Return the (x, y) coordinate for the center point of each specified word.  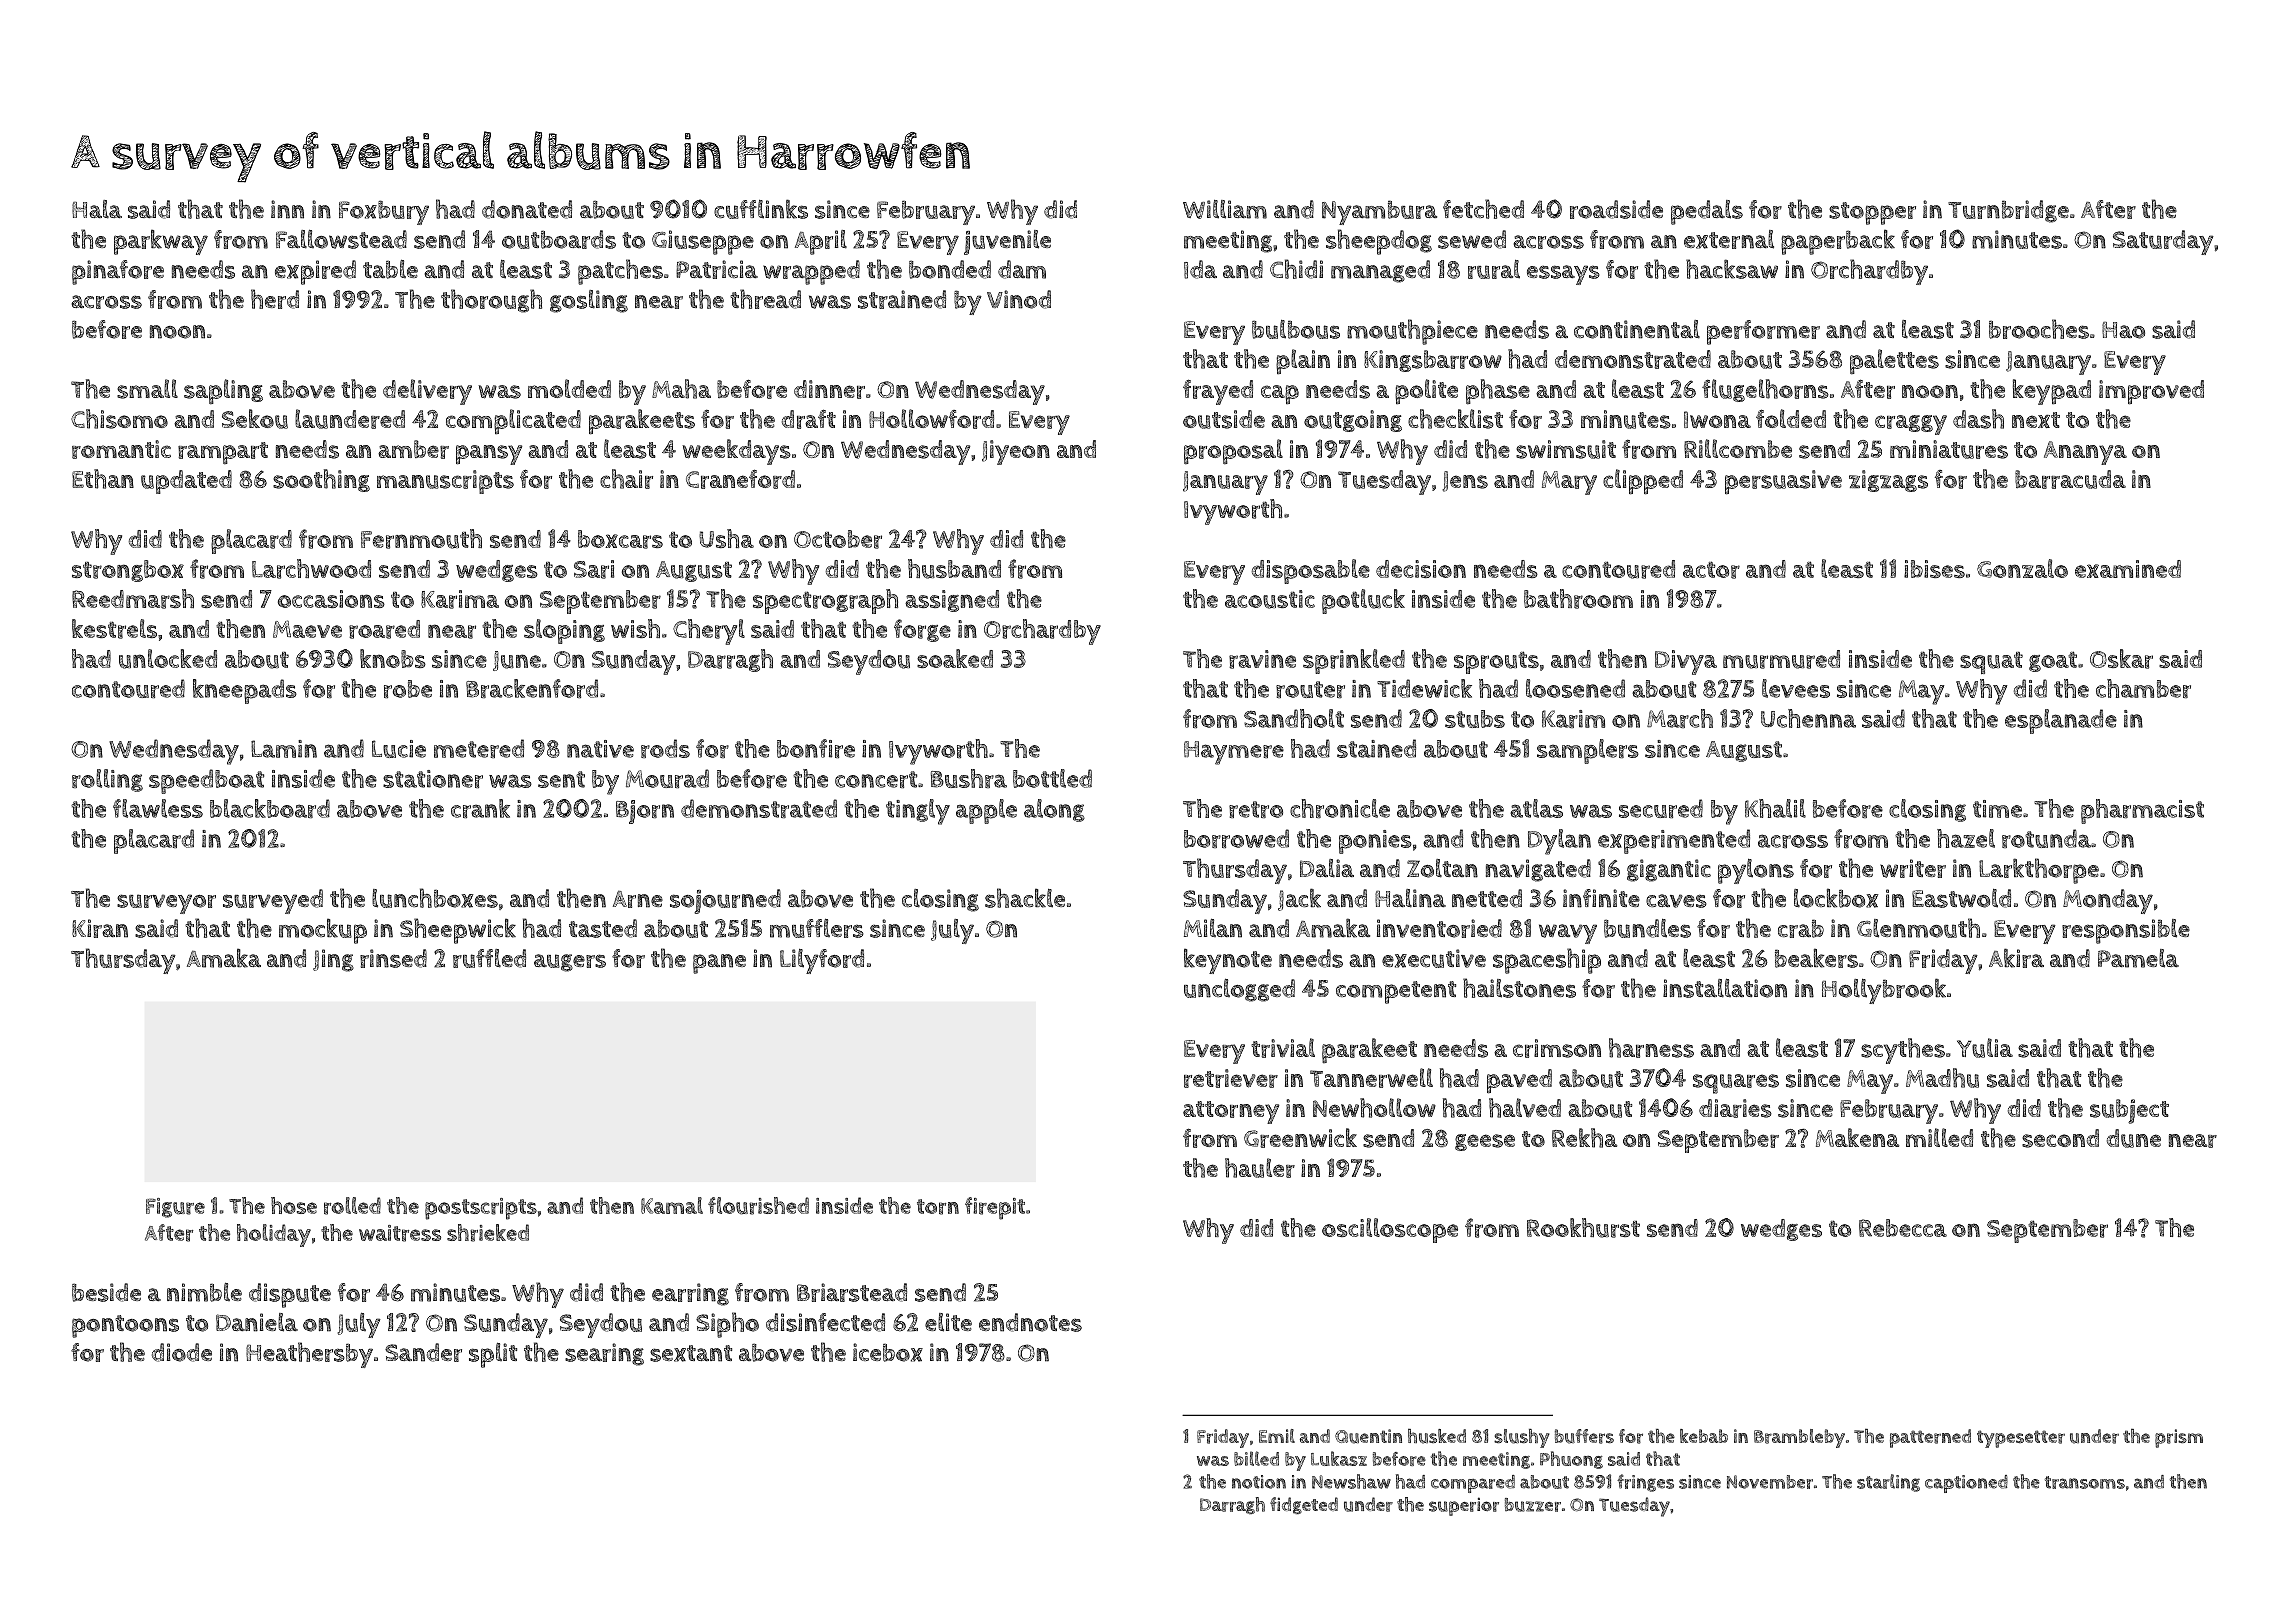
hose (294, 1205)
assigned (952, 601)
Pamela (2138, 958)
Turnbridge (2008, 211)
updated (186, 482)
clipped (1643, 482)
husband (954, 569)
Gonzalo (2022, 568)
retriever (1231, 1078)
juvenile (1007, 242)
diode (182, 1352)
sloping (564, 631)
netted (1487, 898)
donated (527, 209)
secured (1661, 808)
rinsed (393, 958)
